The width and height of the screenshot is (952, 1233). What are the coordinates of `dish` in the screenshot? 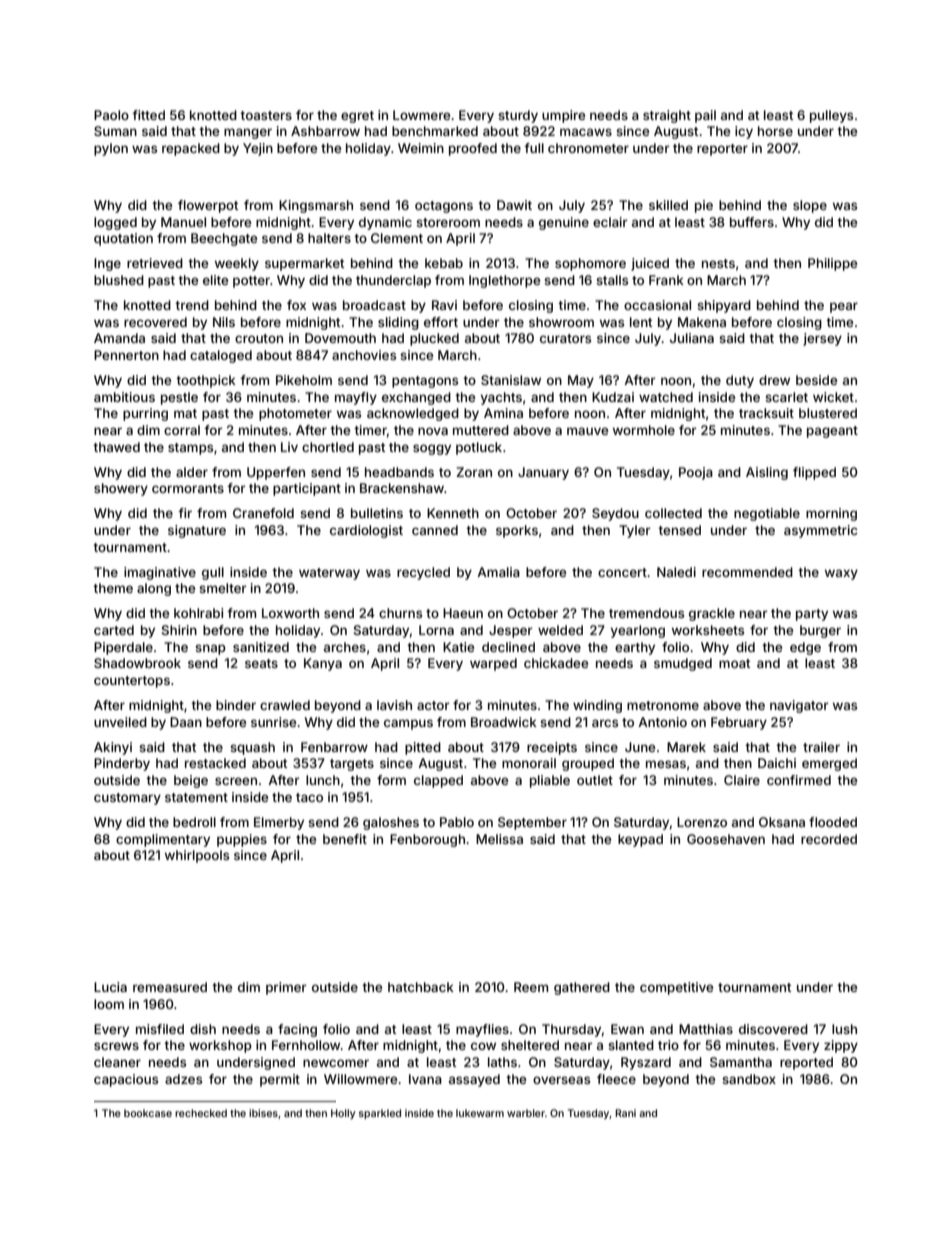 It's located at (203, 1029).
